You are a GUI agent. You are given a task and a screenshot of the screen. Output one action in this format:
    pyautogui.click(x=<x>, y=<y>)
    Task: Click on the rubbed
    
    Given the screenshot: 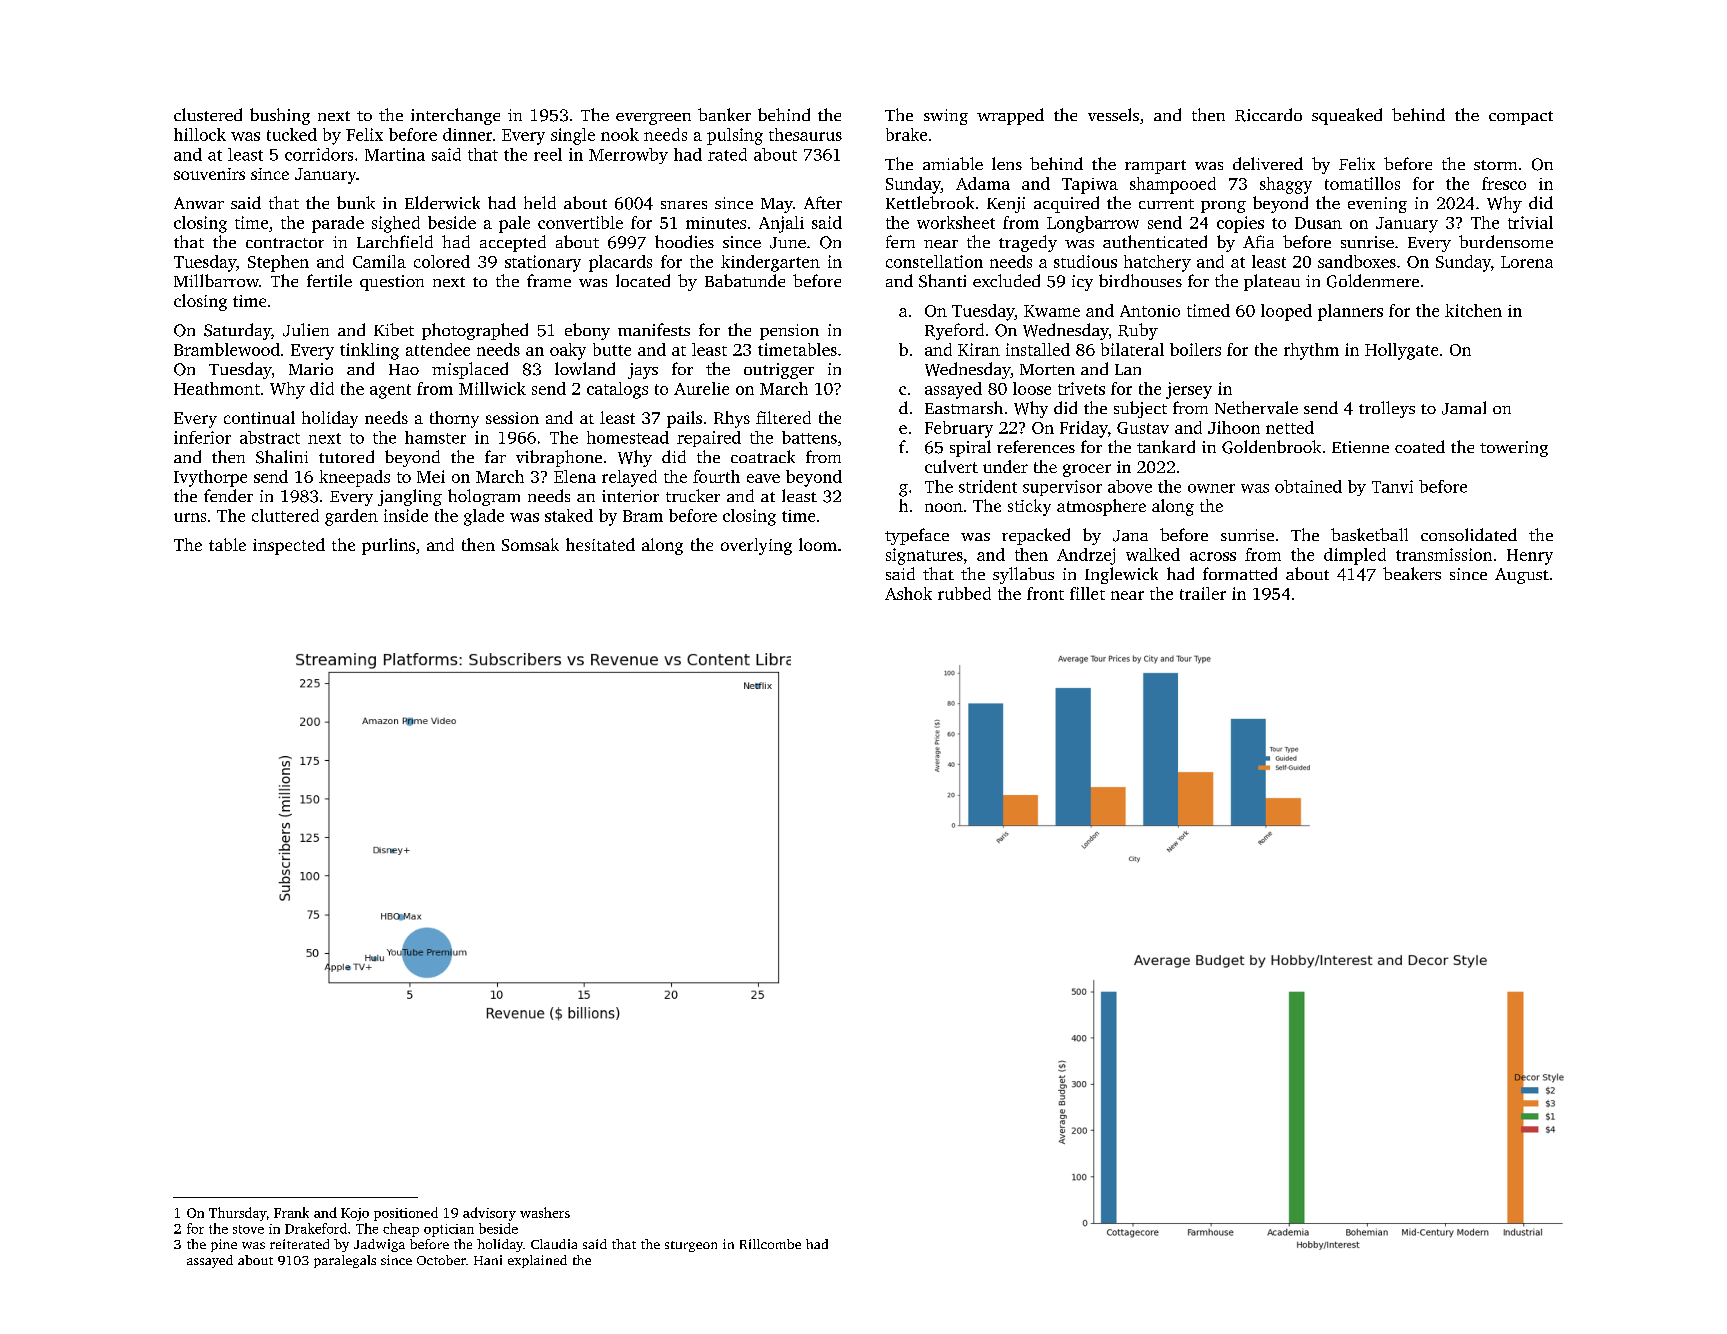 What is the action you would take?
    pyautogui.click(x=964, y=593)
